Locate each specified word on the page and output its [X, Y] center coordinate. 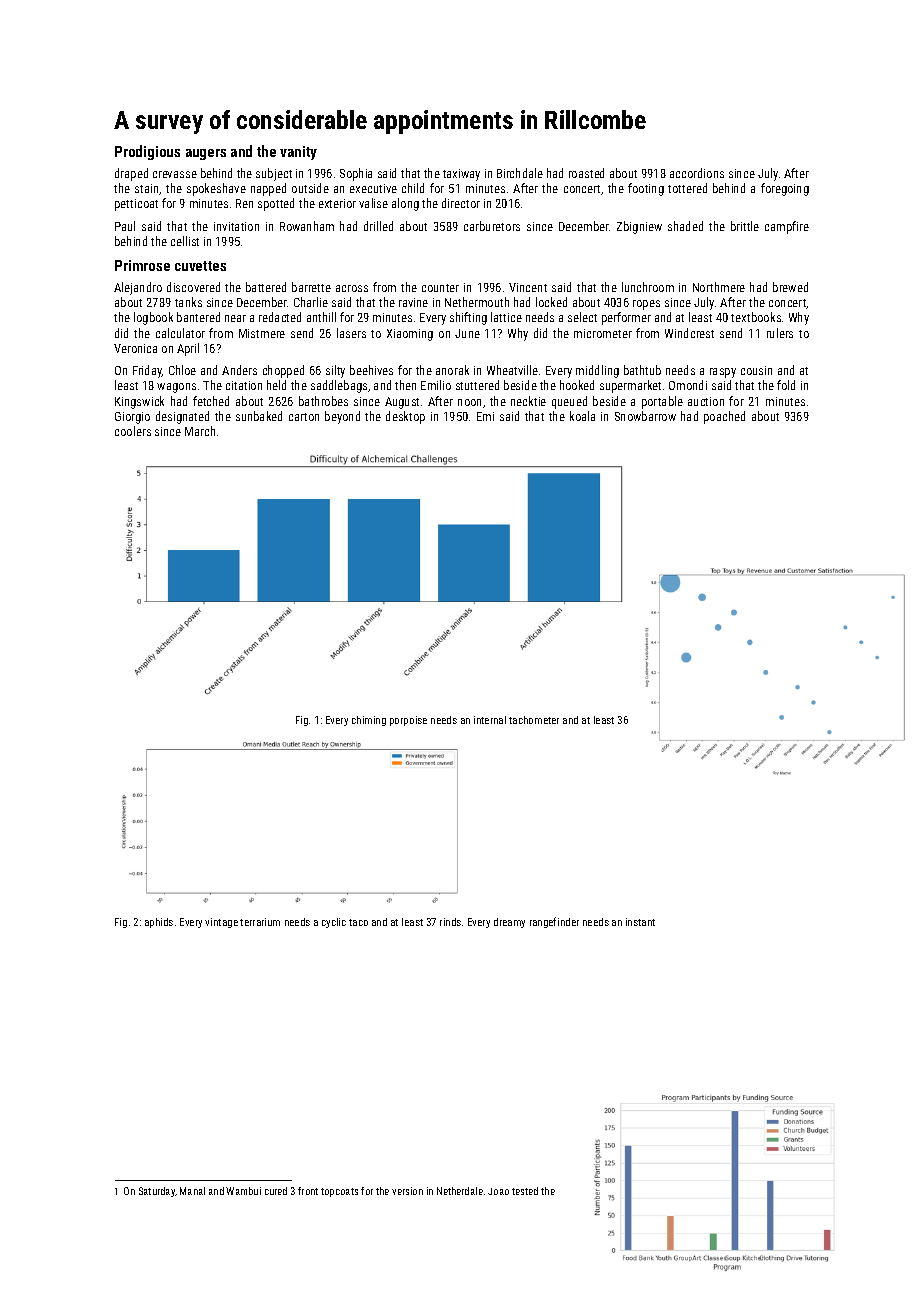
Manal [192, 1191]
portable [662, 402]
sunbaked [259, 416]
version [407, 1191]
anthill [321, 317]
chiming [369, 721]
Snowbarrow [645, 416]
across [352, 288]
